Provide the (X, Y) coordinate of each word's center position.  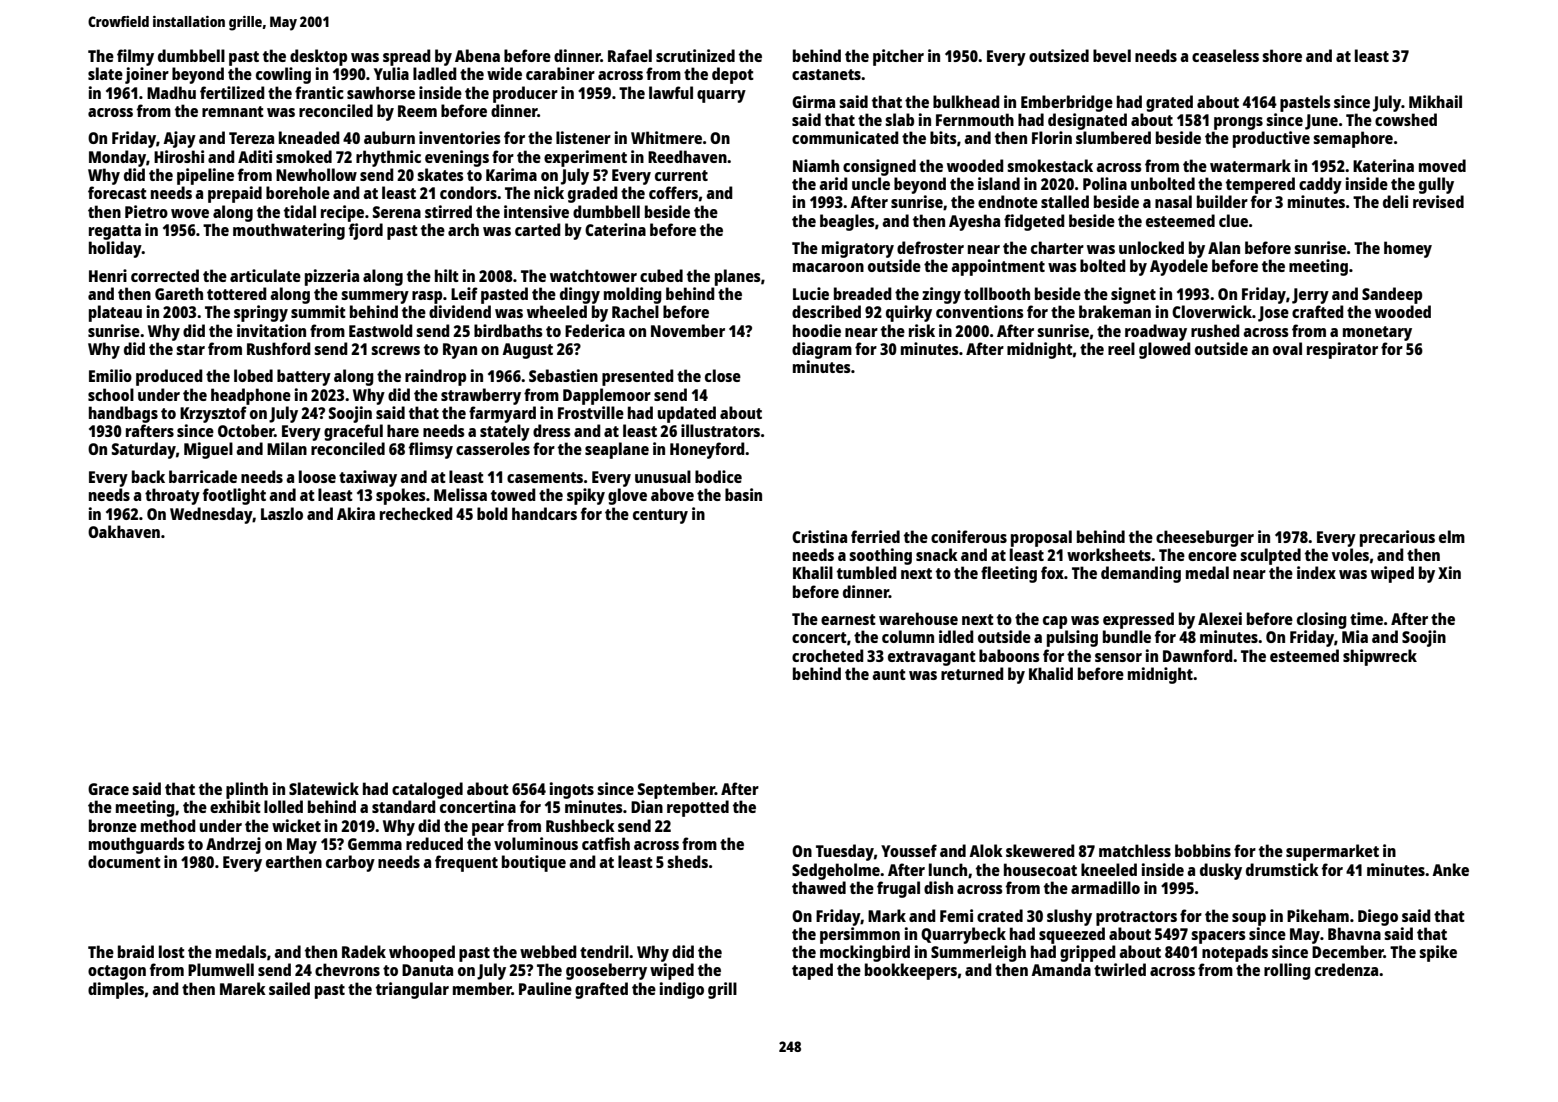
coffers (673, 192)
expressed (1138, 620)
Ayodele (1179, 267)
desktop (318, 57)
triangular (412, 990)
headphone (251, 396)
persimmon (860, 935)
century (660, 516)
